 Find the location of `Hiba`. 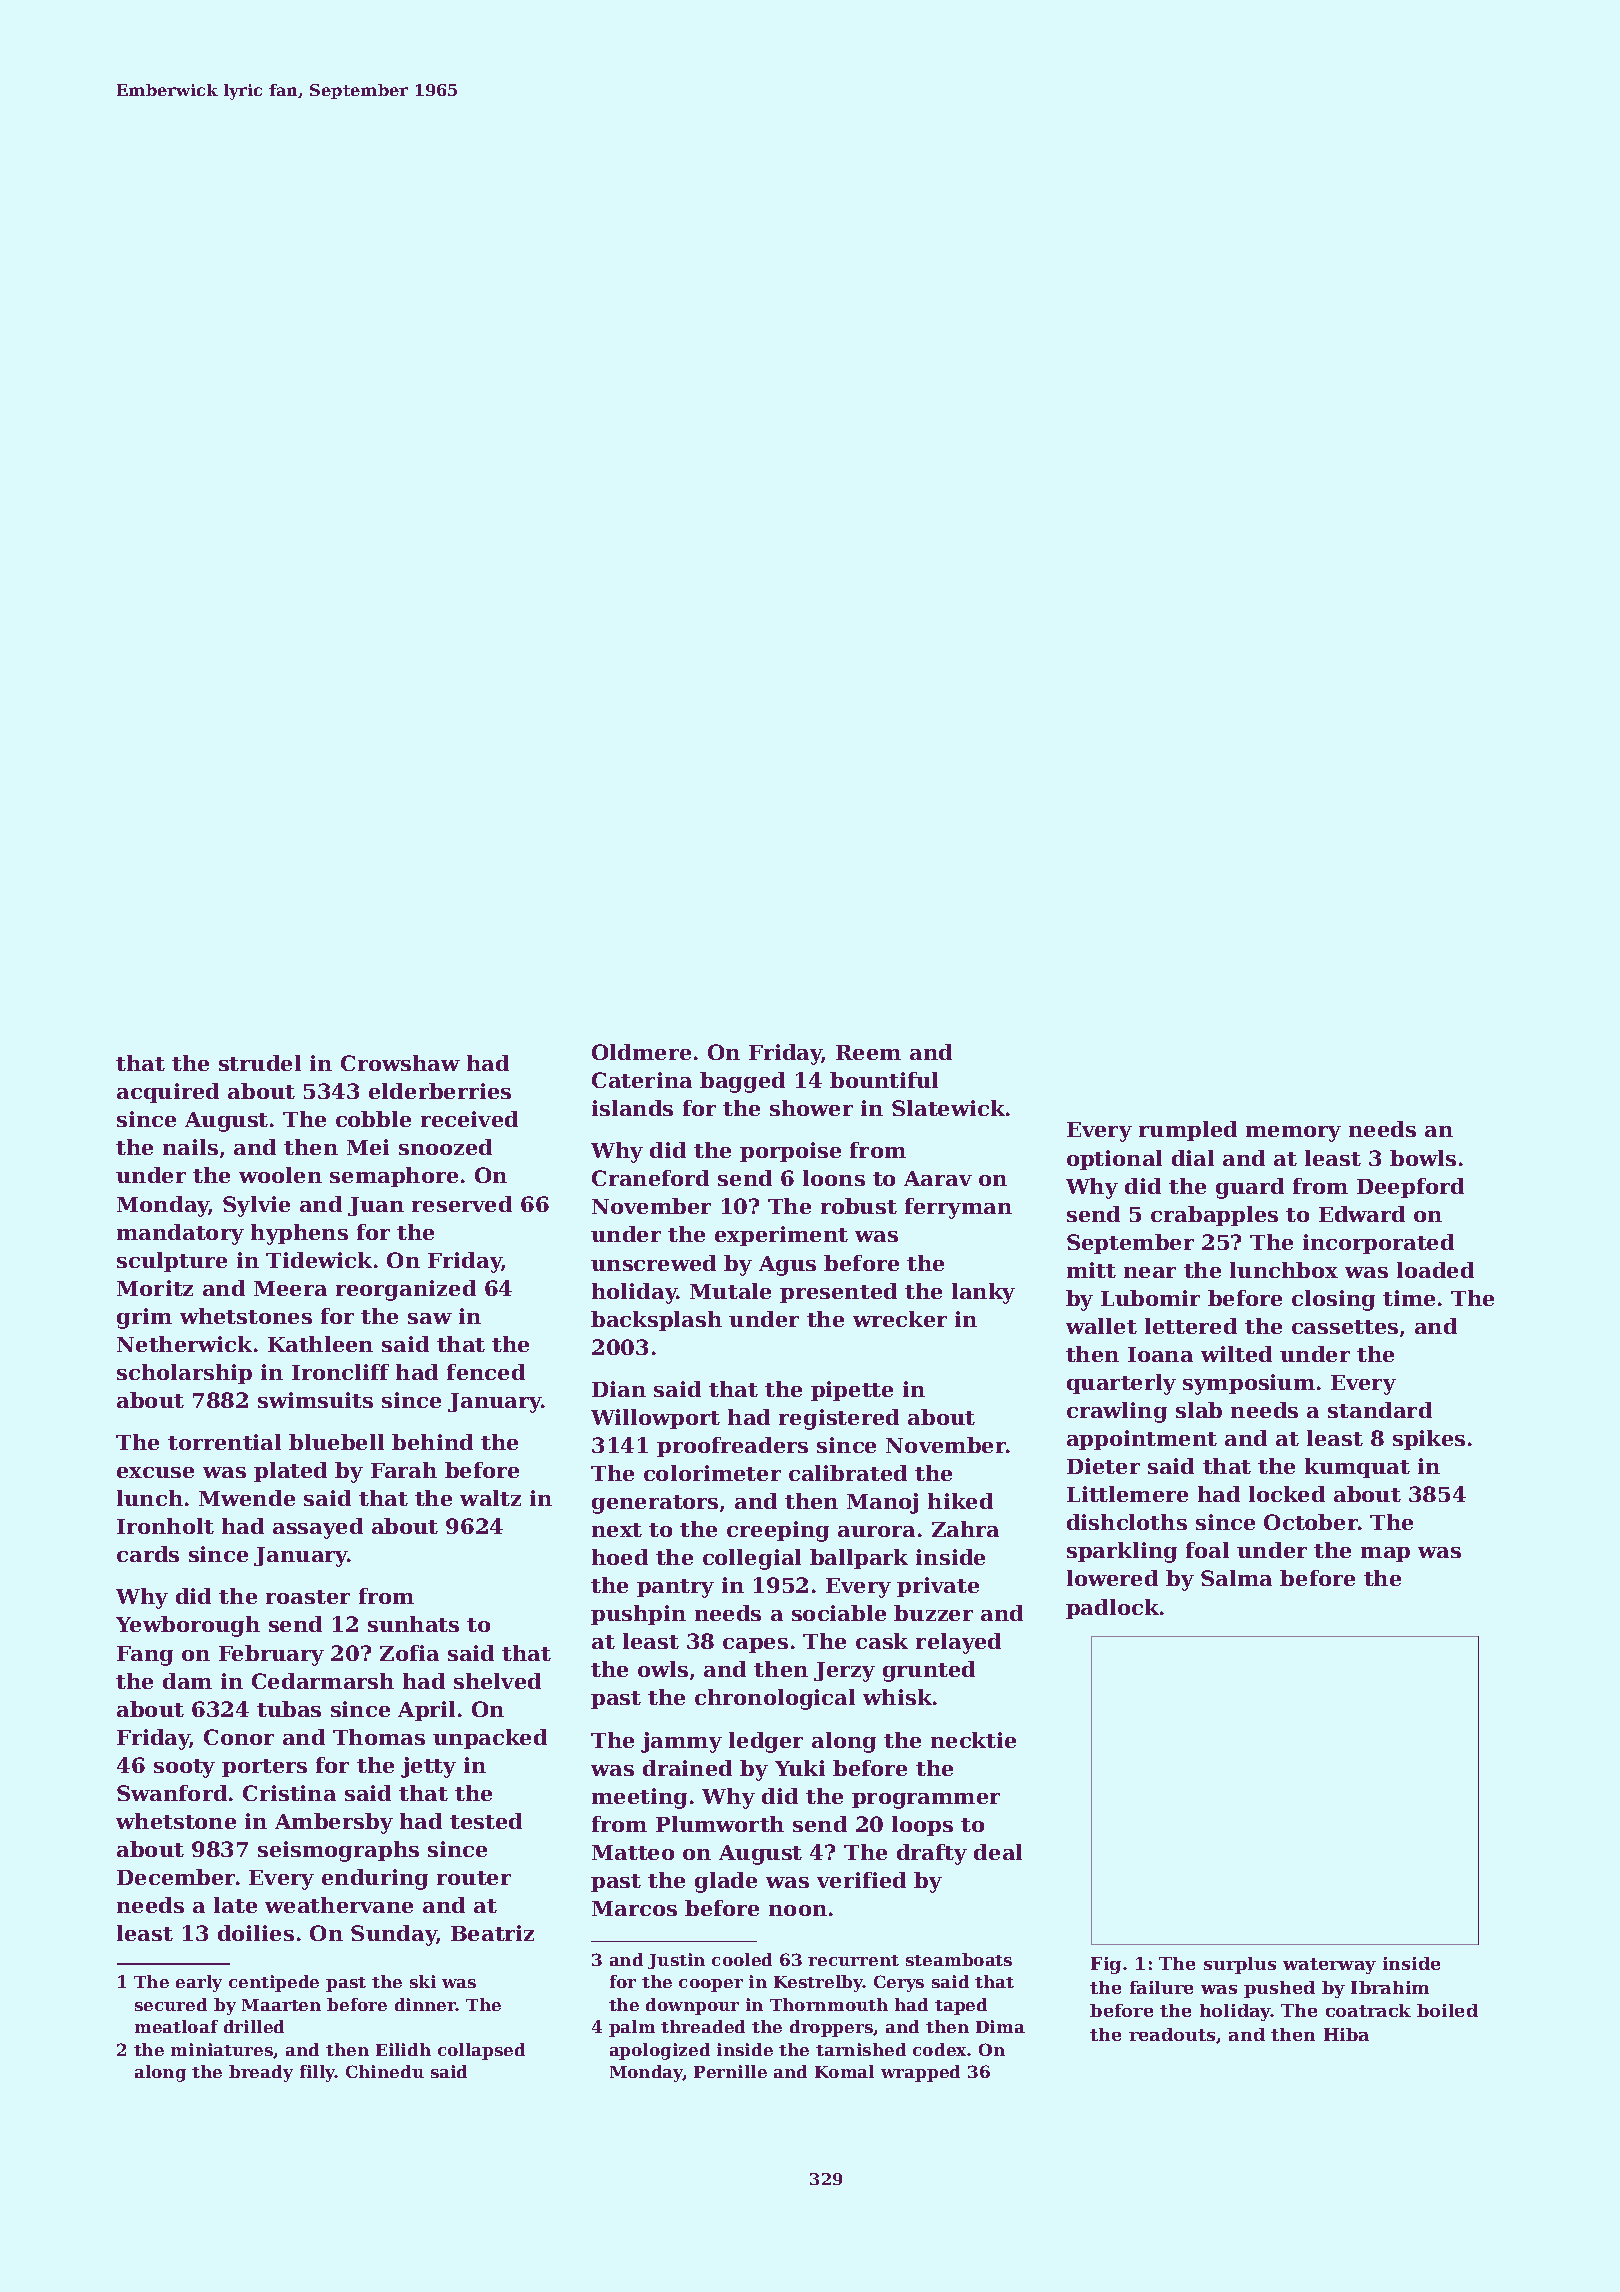

Hiba is located at coordinates (1346, 2034).
